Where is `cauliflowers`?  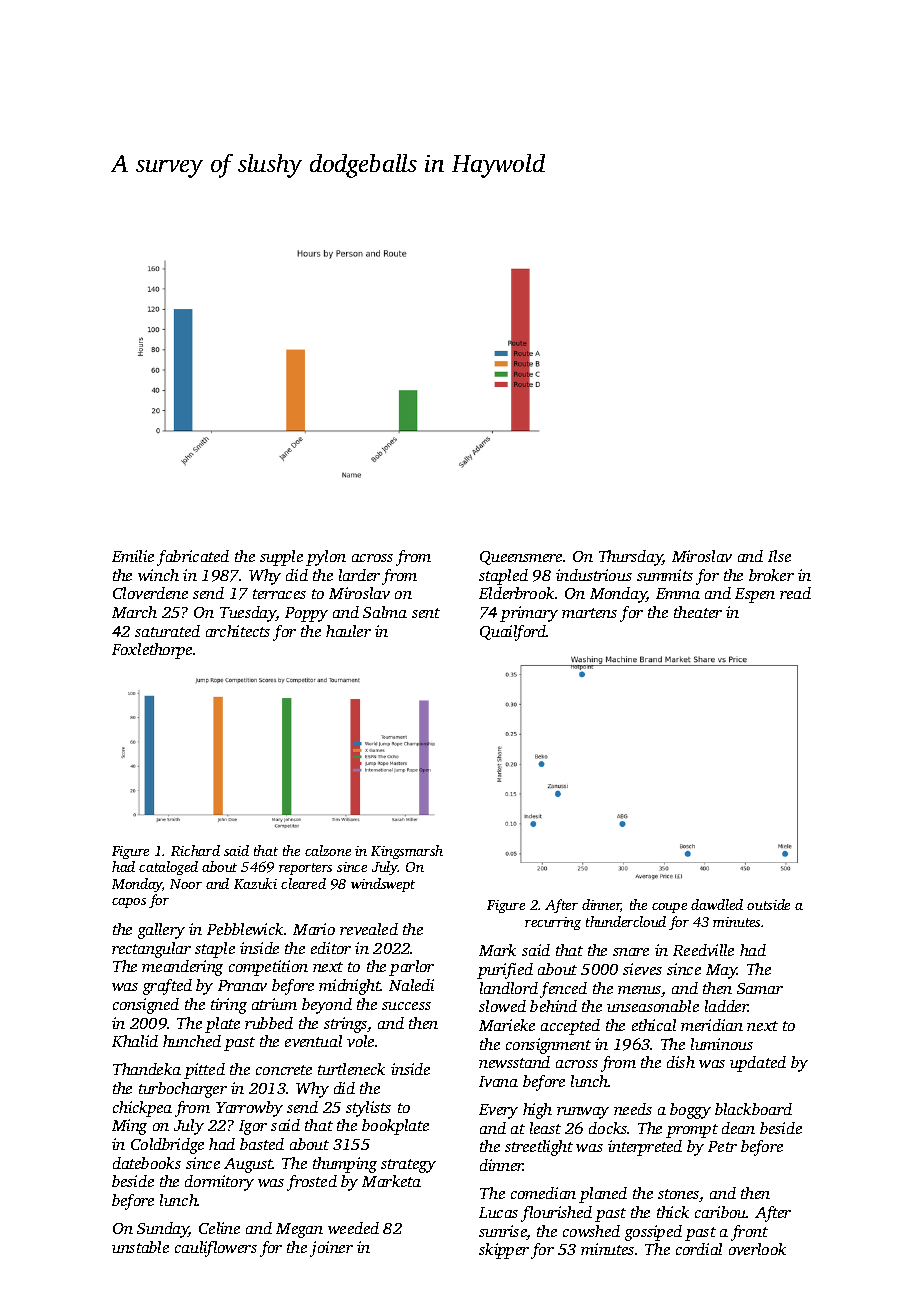
cauliflowers is located at coordinates (216, 1249).
